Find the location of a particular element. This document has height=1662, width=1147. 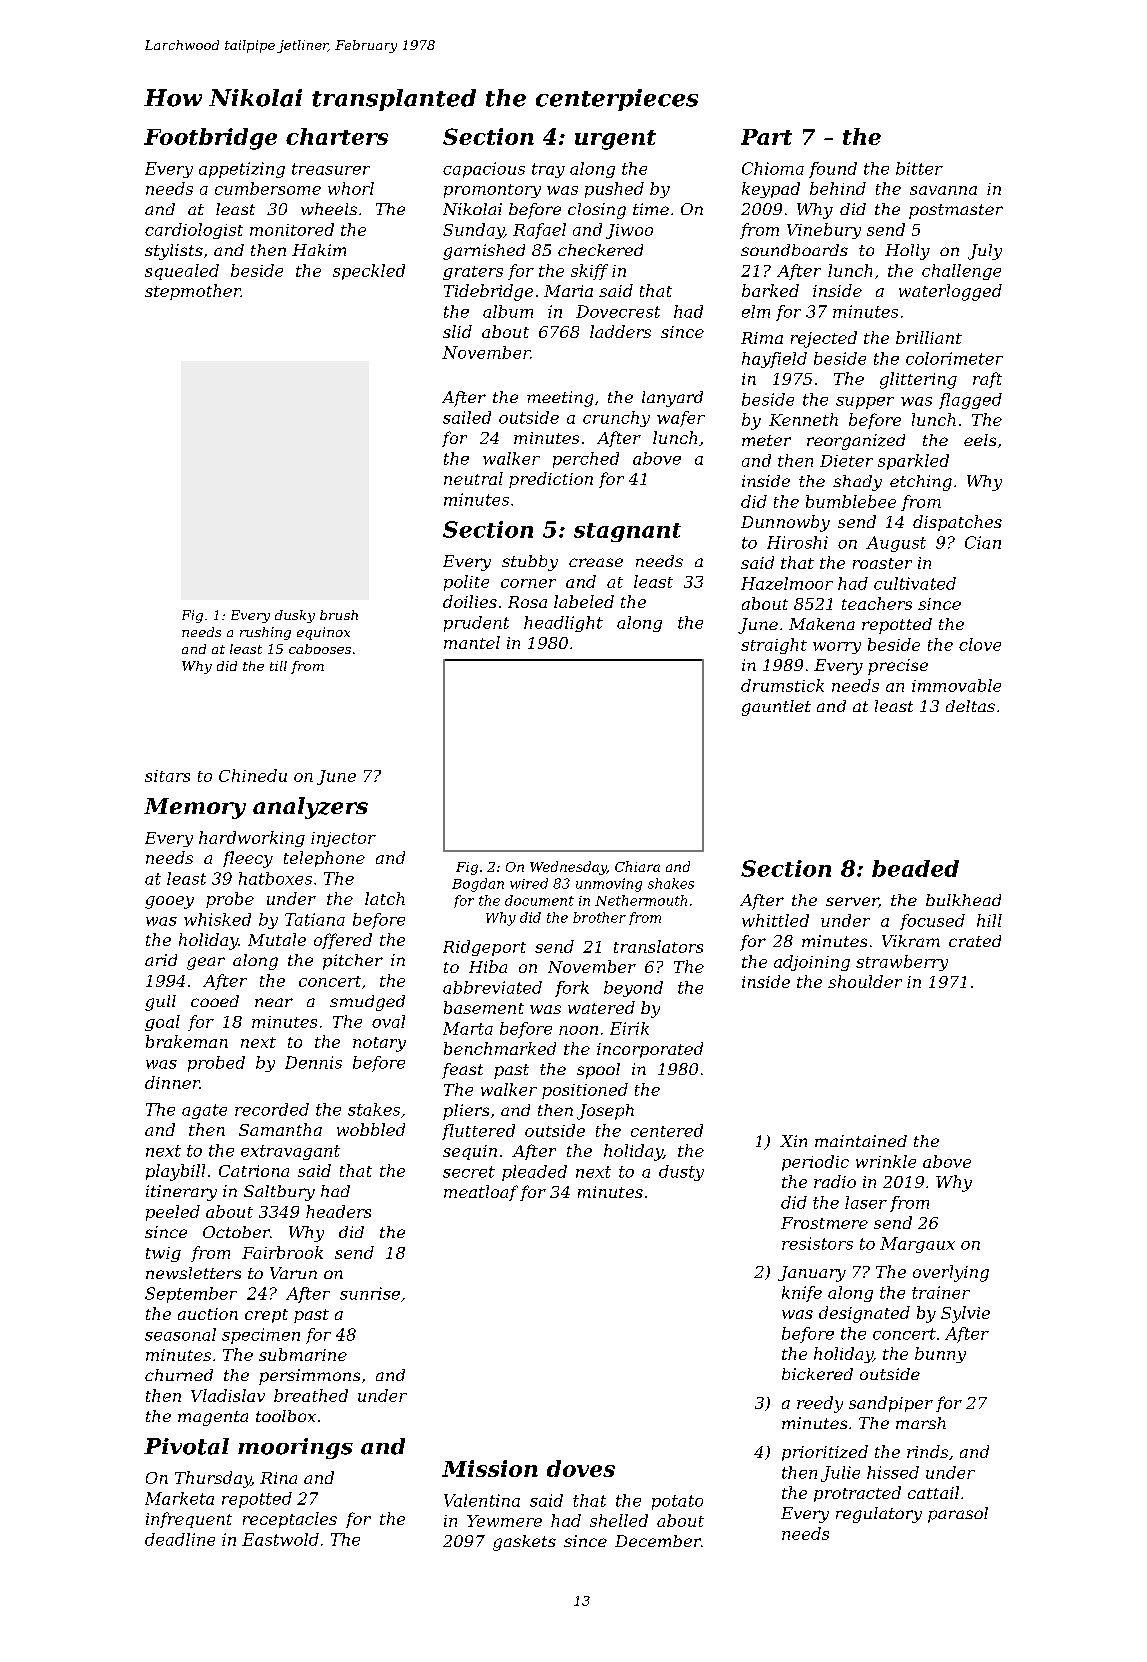

bitter is located at coordinates (919, 168).
